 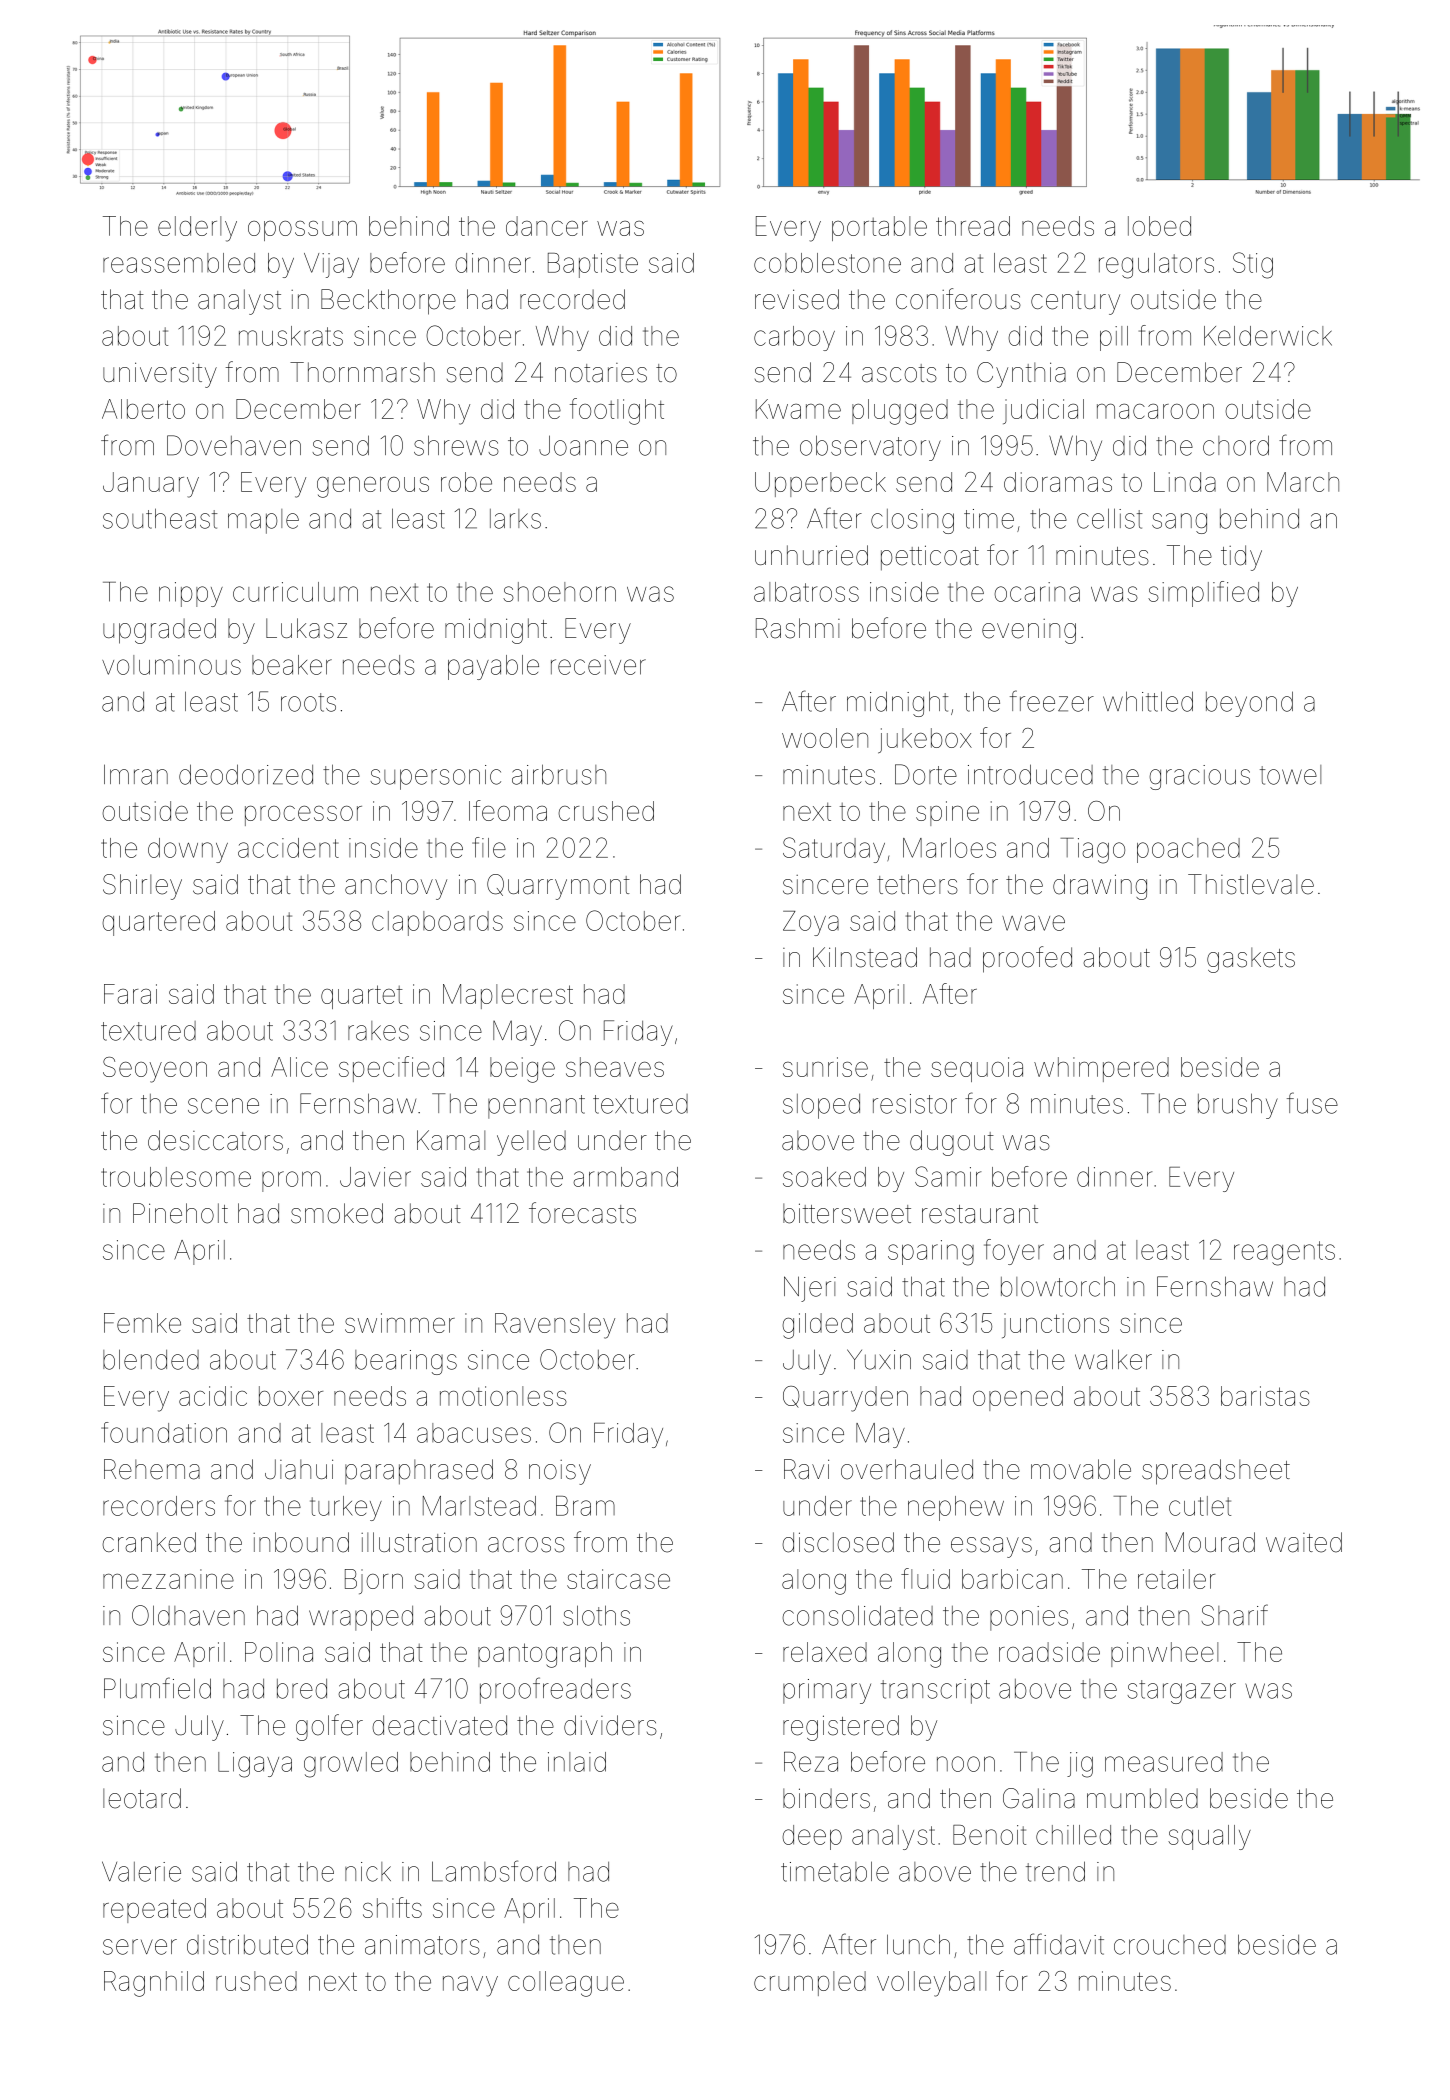 I want to click on colleague, so click(x=566, y=1984).
